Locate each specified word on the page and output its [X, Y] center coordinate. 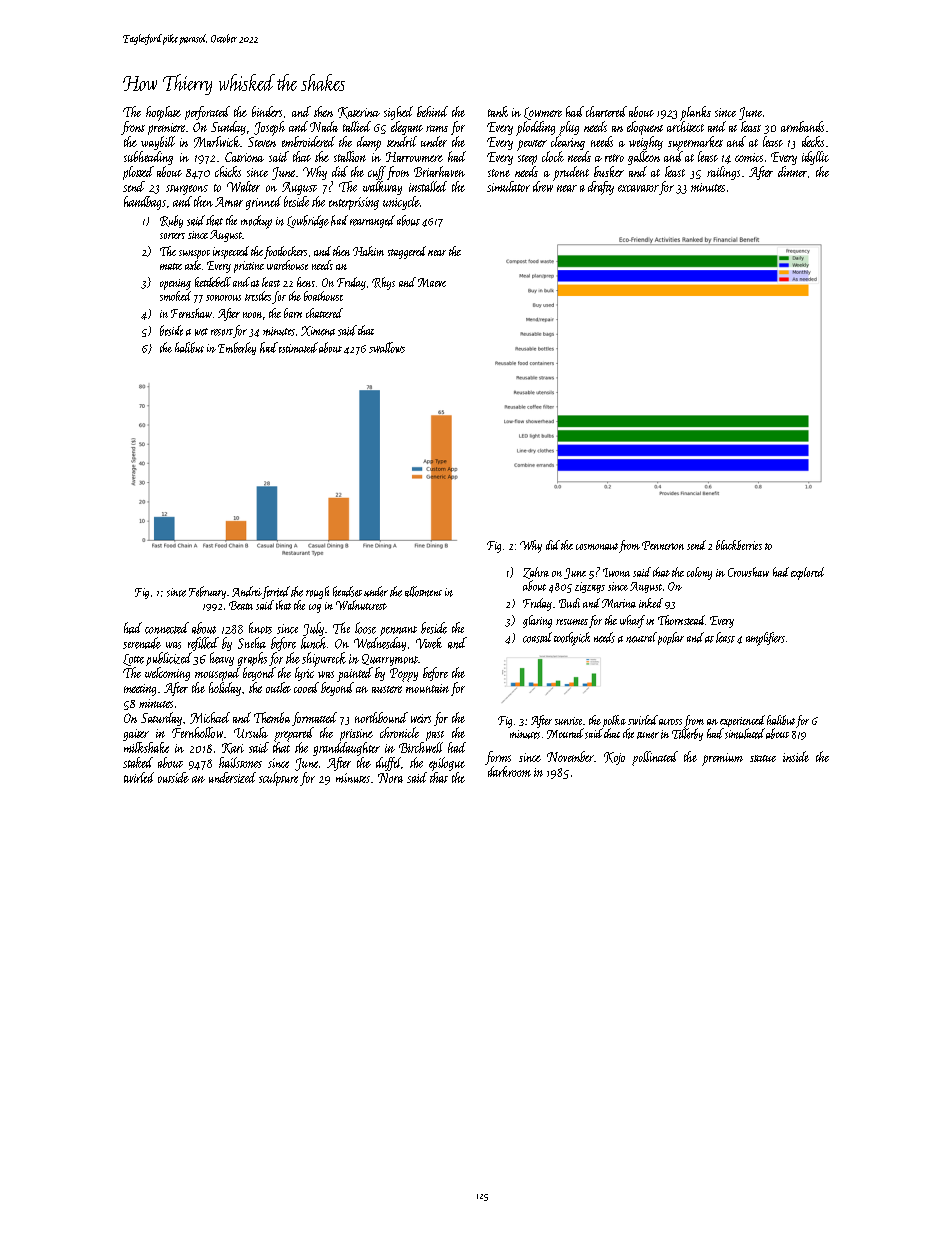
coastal [537, 637]
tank [498, 111]
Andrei [247, 591]
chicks [228, 171]
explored [807, 573]
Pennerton [663, 545]
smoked [175, 296]
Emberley [237, 348]
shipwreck [324, 659]
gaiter [136, 735]
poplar [671, 638]
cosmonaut [597, 546]
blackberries [739, 545]
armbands [802, 126]
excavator [638, 188]
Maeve [432, 282]
